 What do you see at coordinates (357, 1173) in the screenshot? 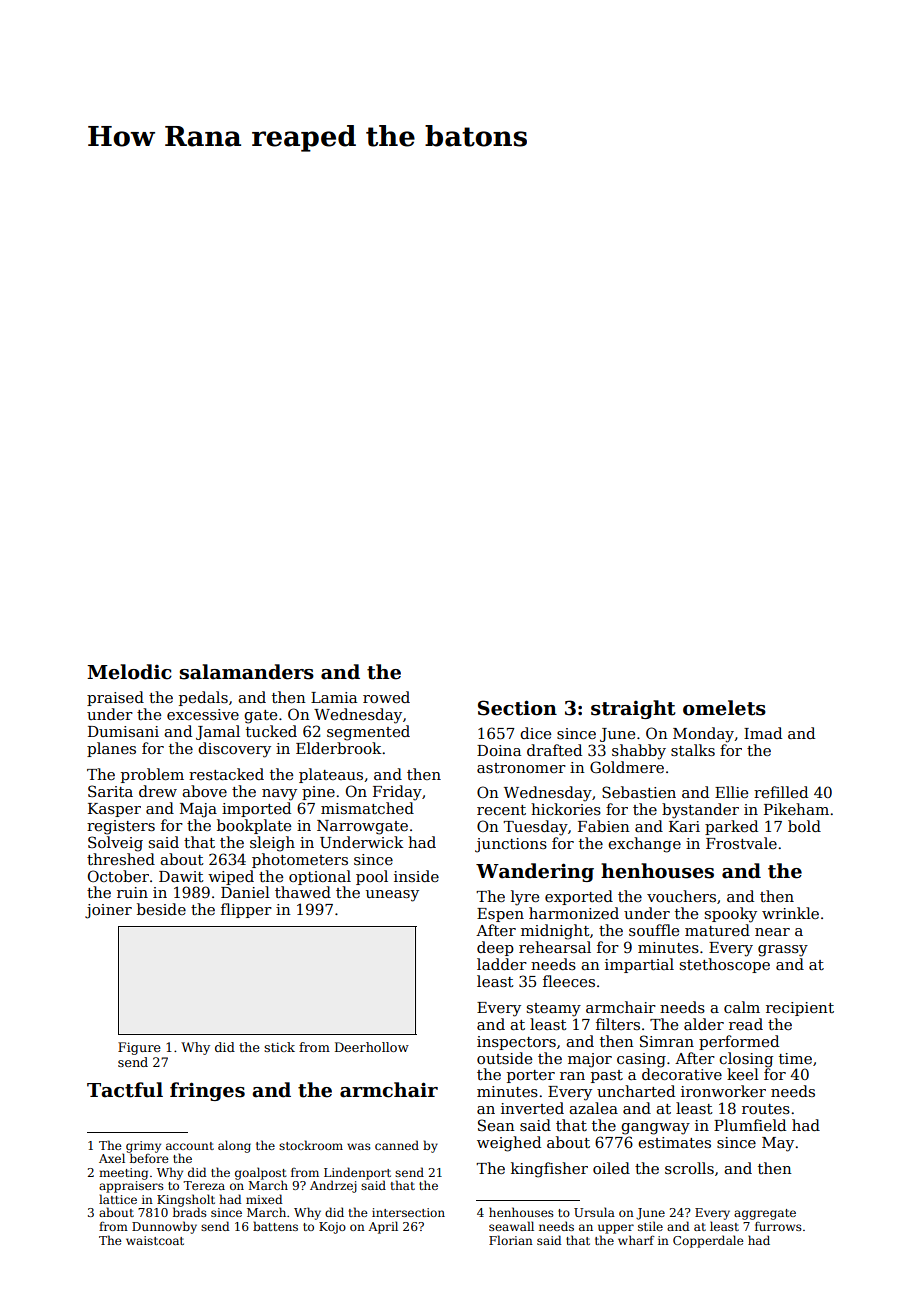
I see `Lindenport` at bounding box center [357, 1173].
